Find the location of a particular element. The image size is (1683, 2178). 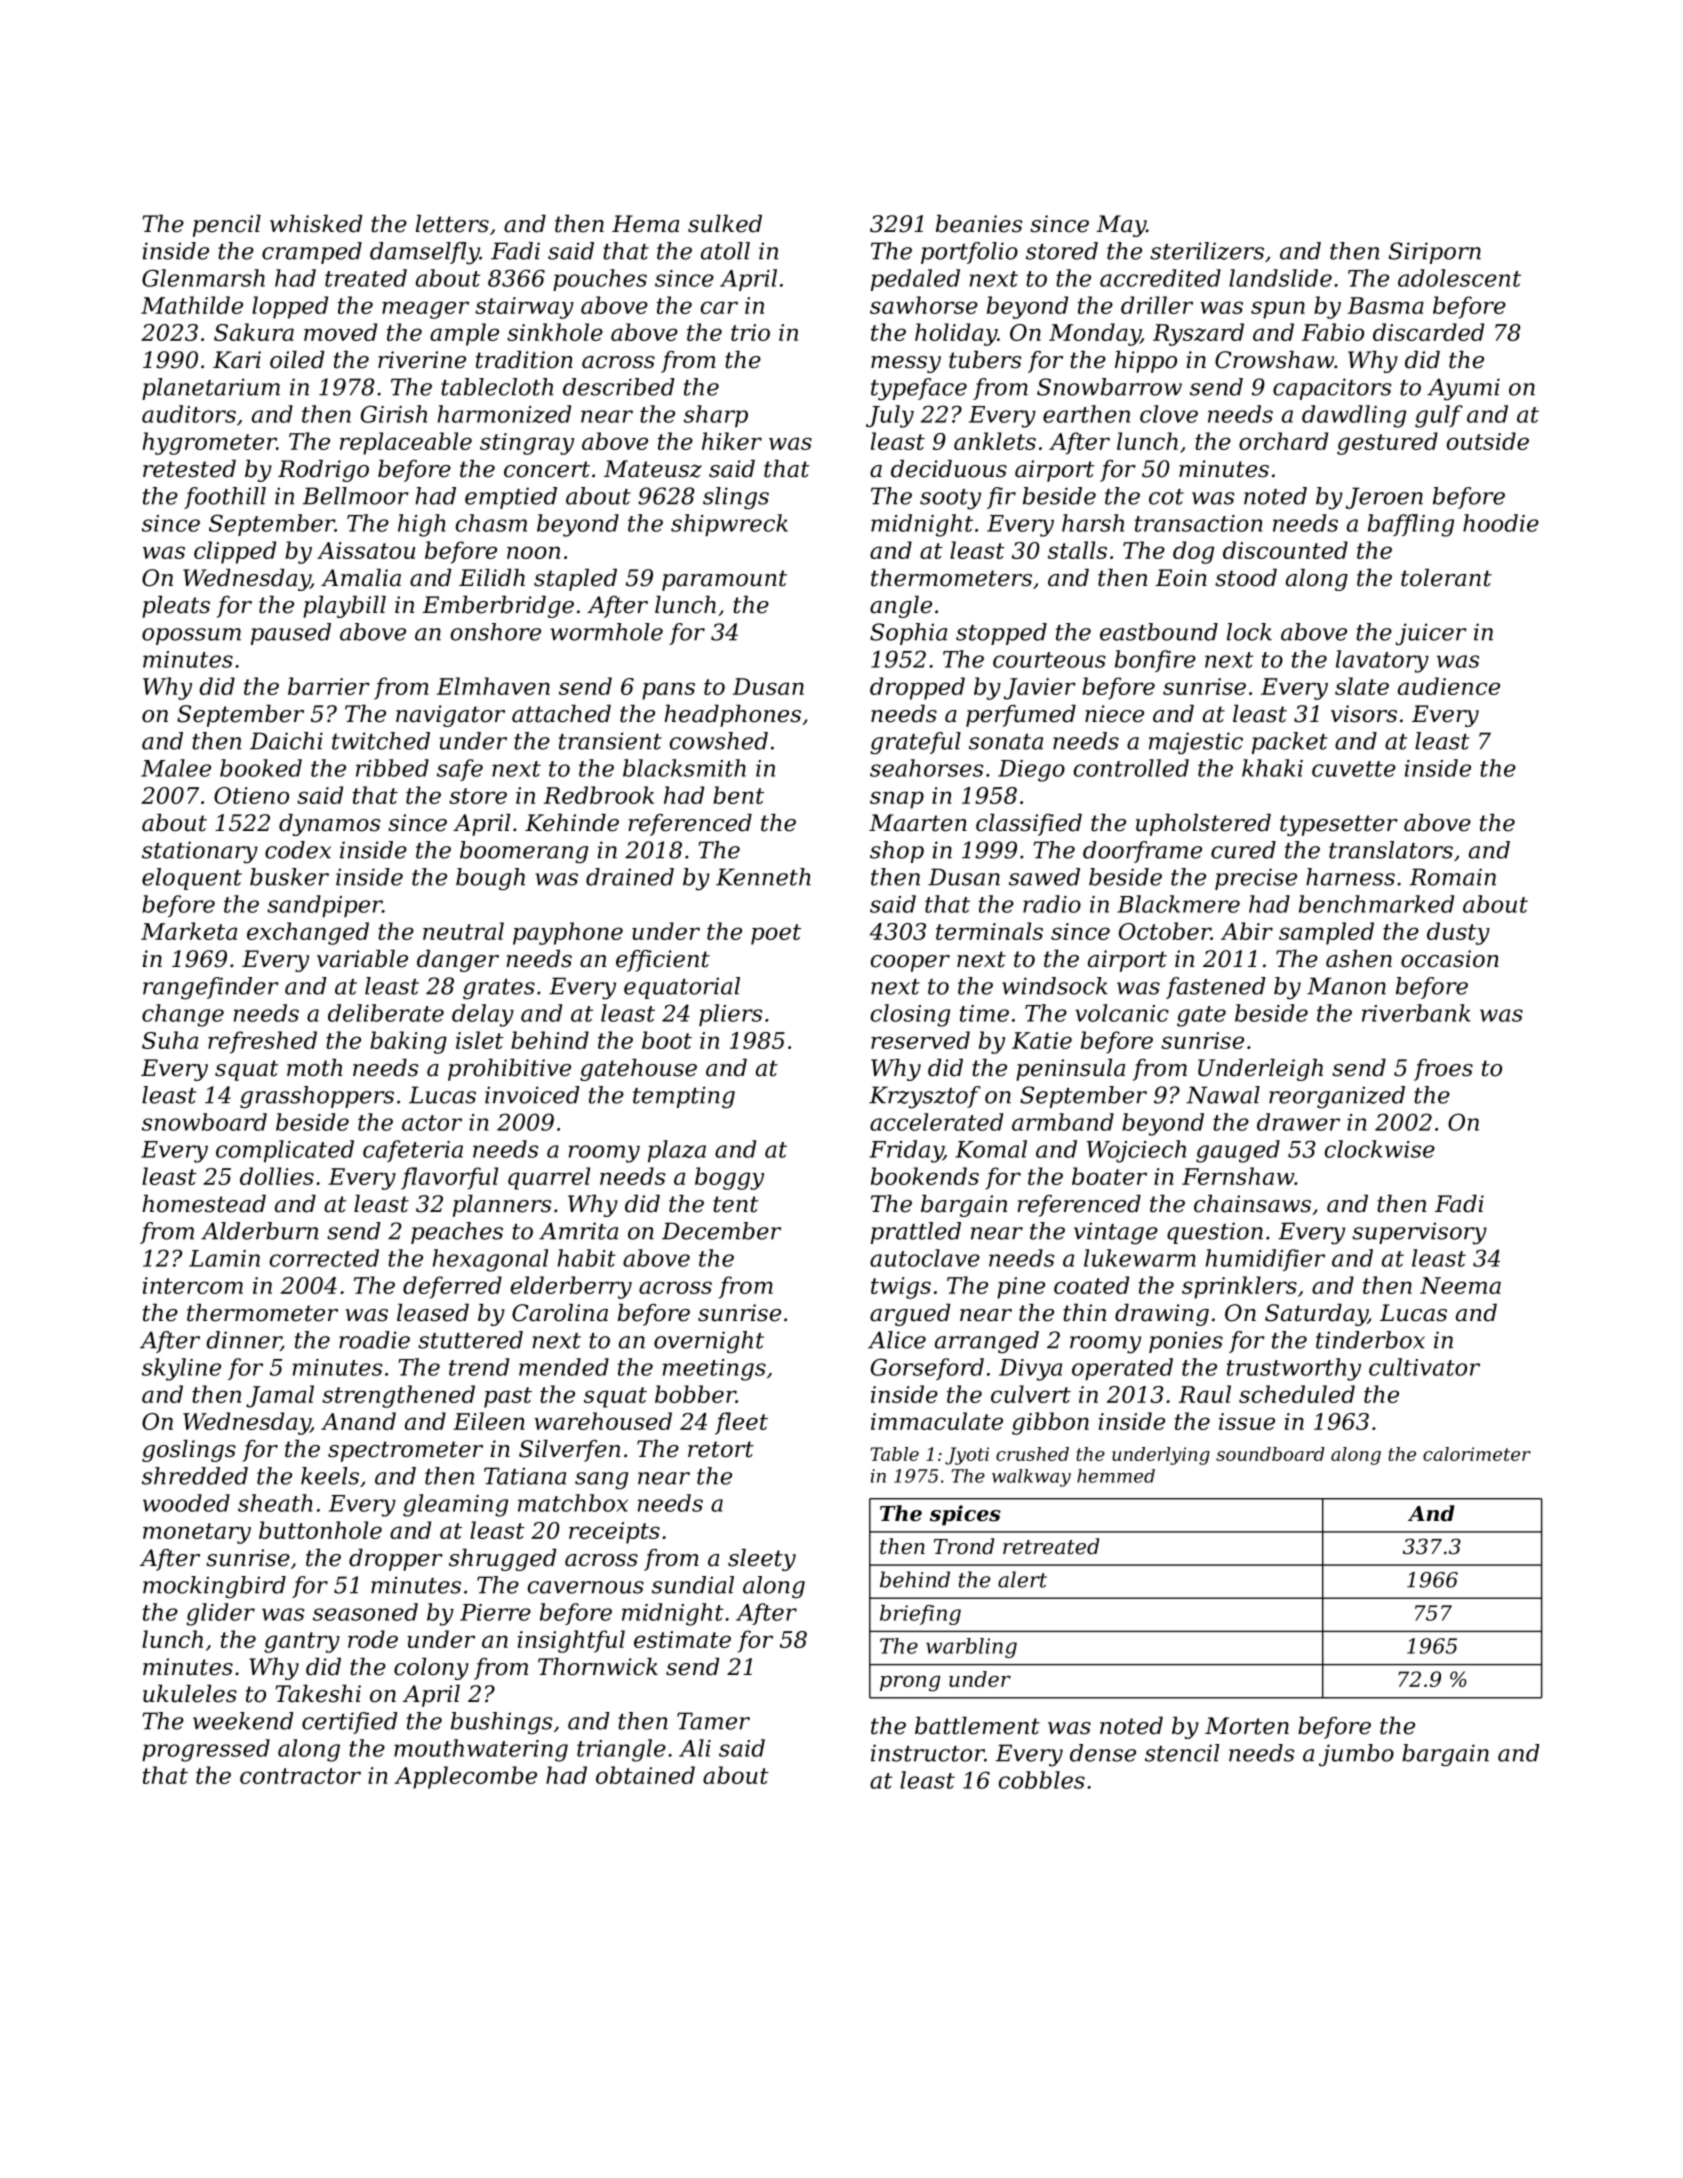

terminals is located at coordinates (989, 931).
